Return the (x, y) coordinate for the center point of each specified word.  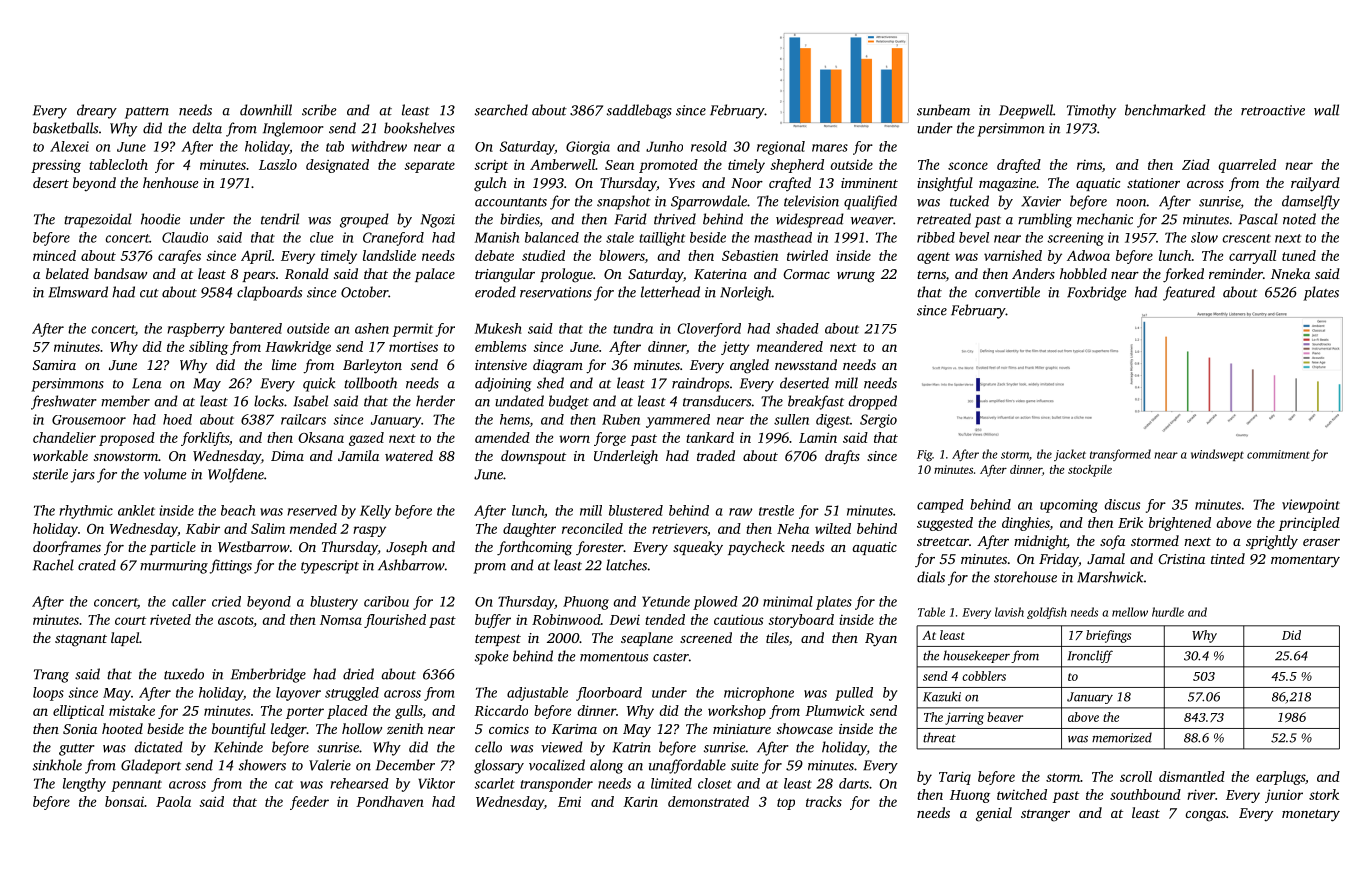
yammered (678, 421)
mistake (132, 710)
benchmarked (1165, 110)
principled (1309, 524)
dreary (97, 111)
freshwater (64, 402)
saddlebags (639, 111)
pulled (854, 694)
